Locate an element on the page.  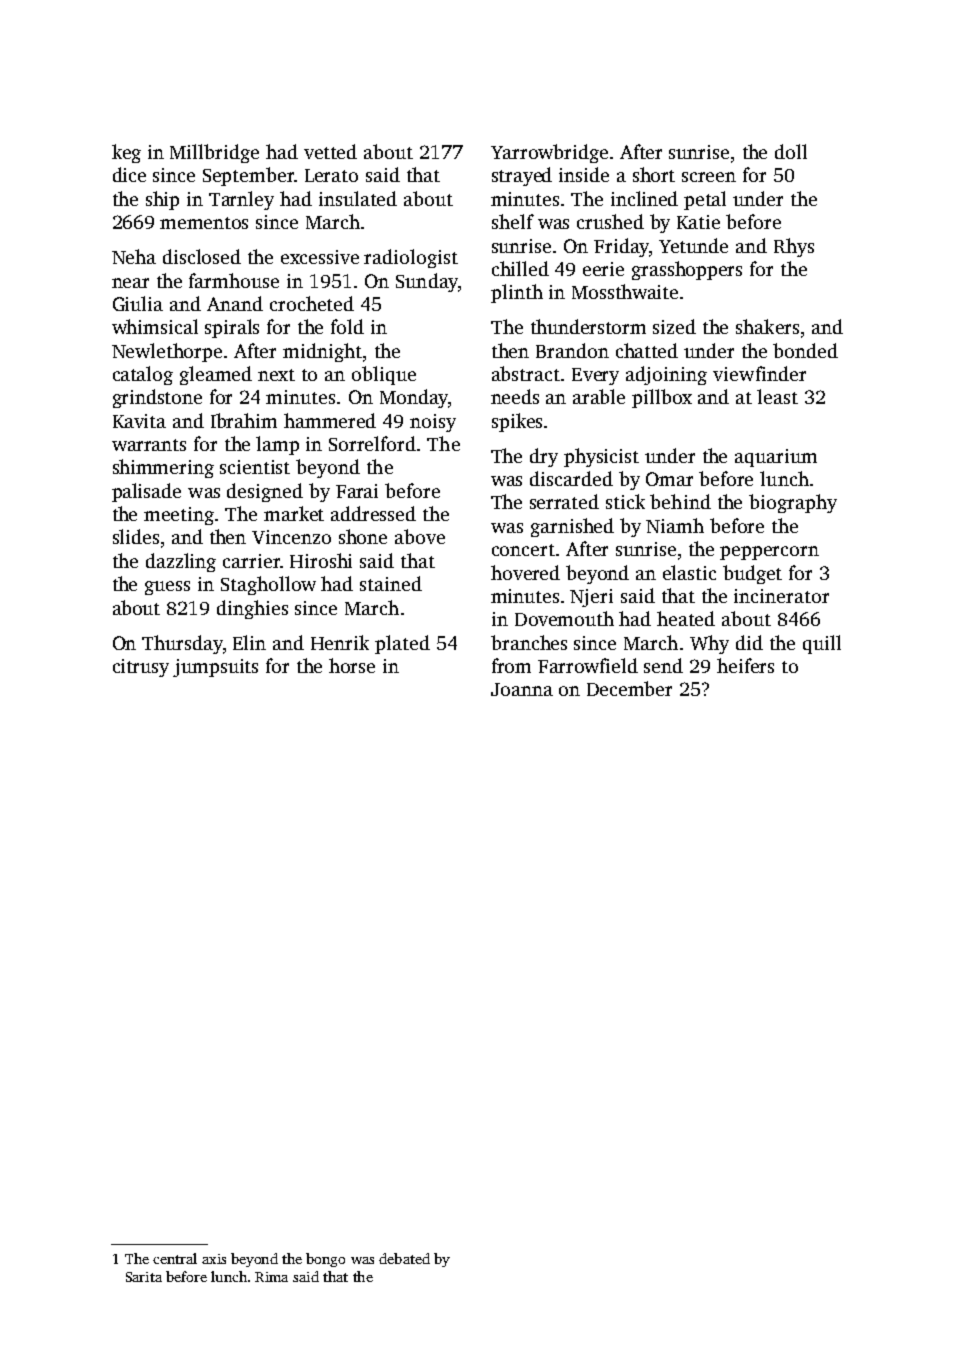
Joanna is located at coordinates (522, 689).
